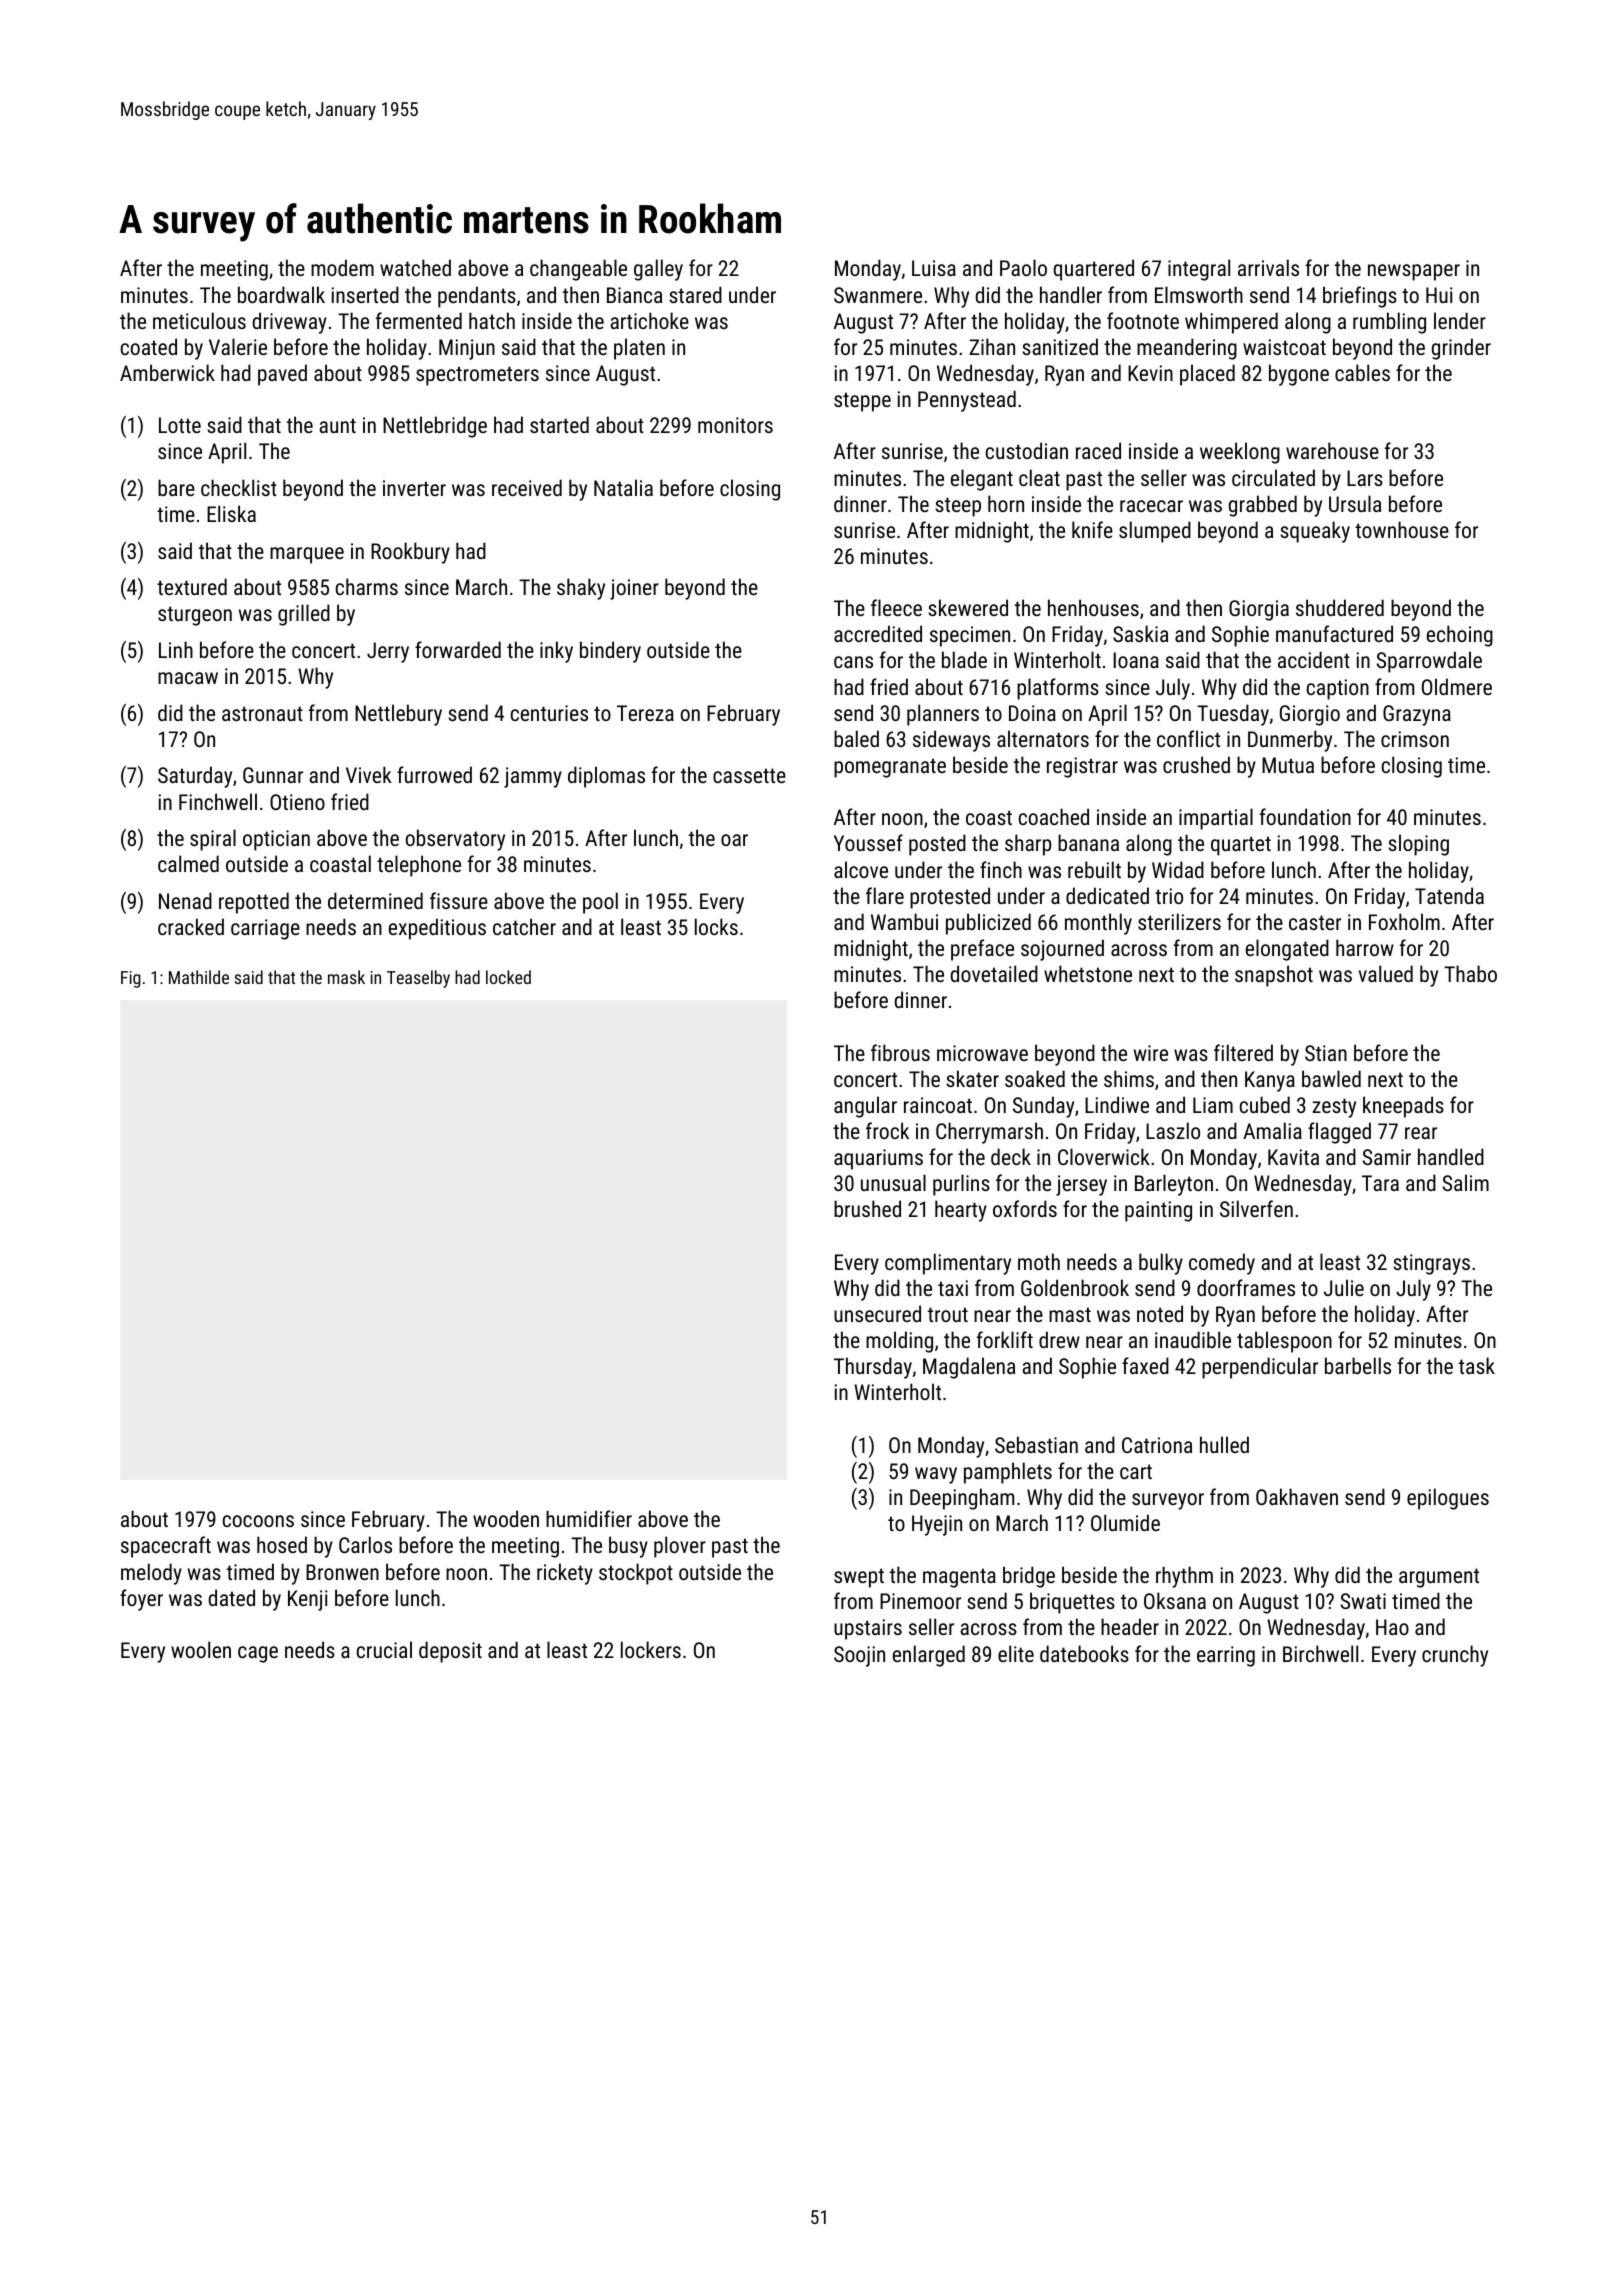 This document has width=1620, height=2292. I want to click on joiner, so click(634, 589).
